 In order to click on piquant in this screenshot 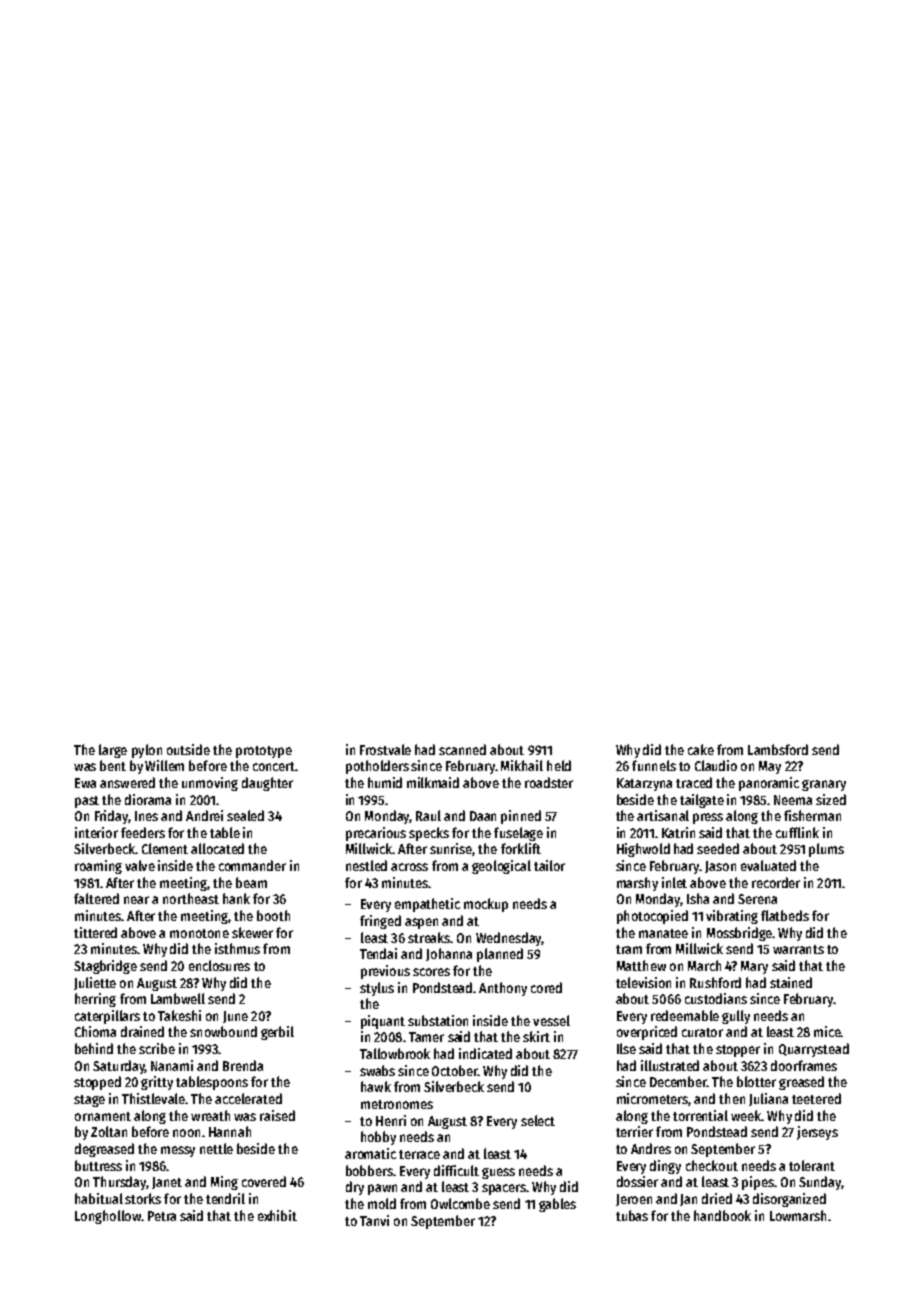, I will do `click(383, 1022)`.
